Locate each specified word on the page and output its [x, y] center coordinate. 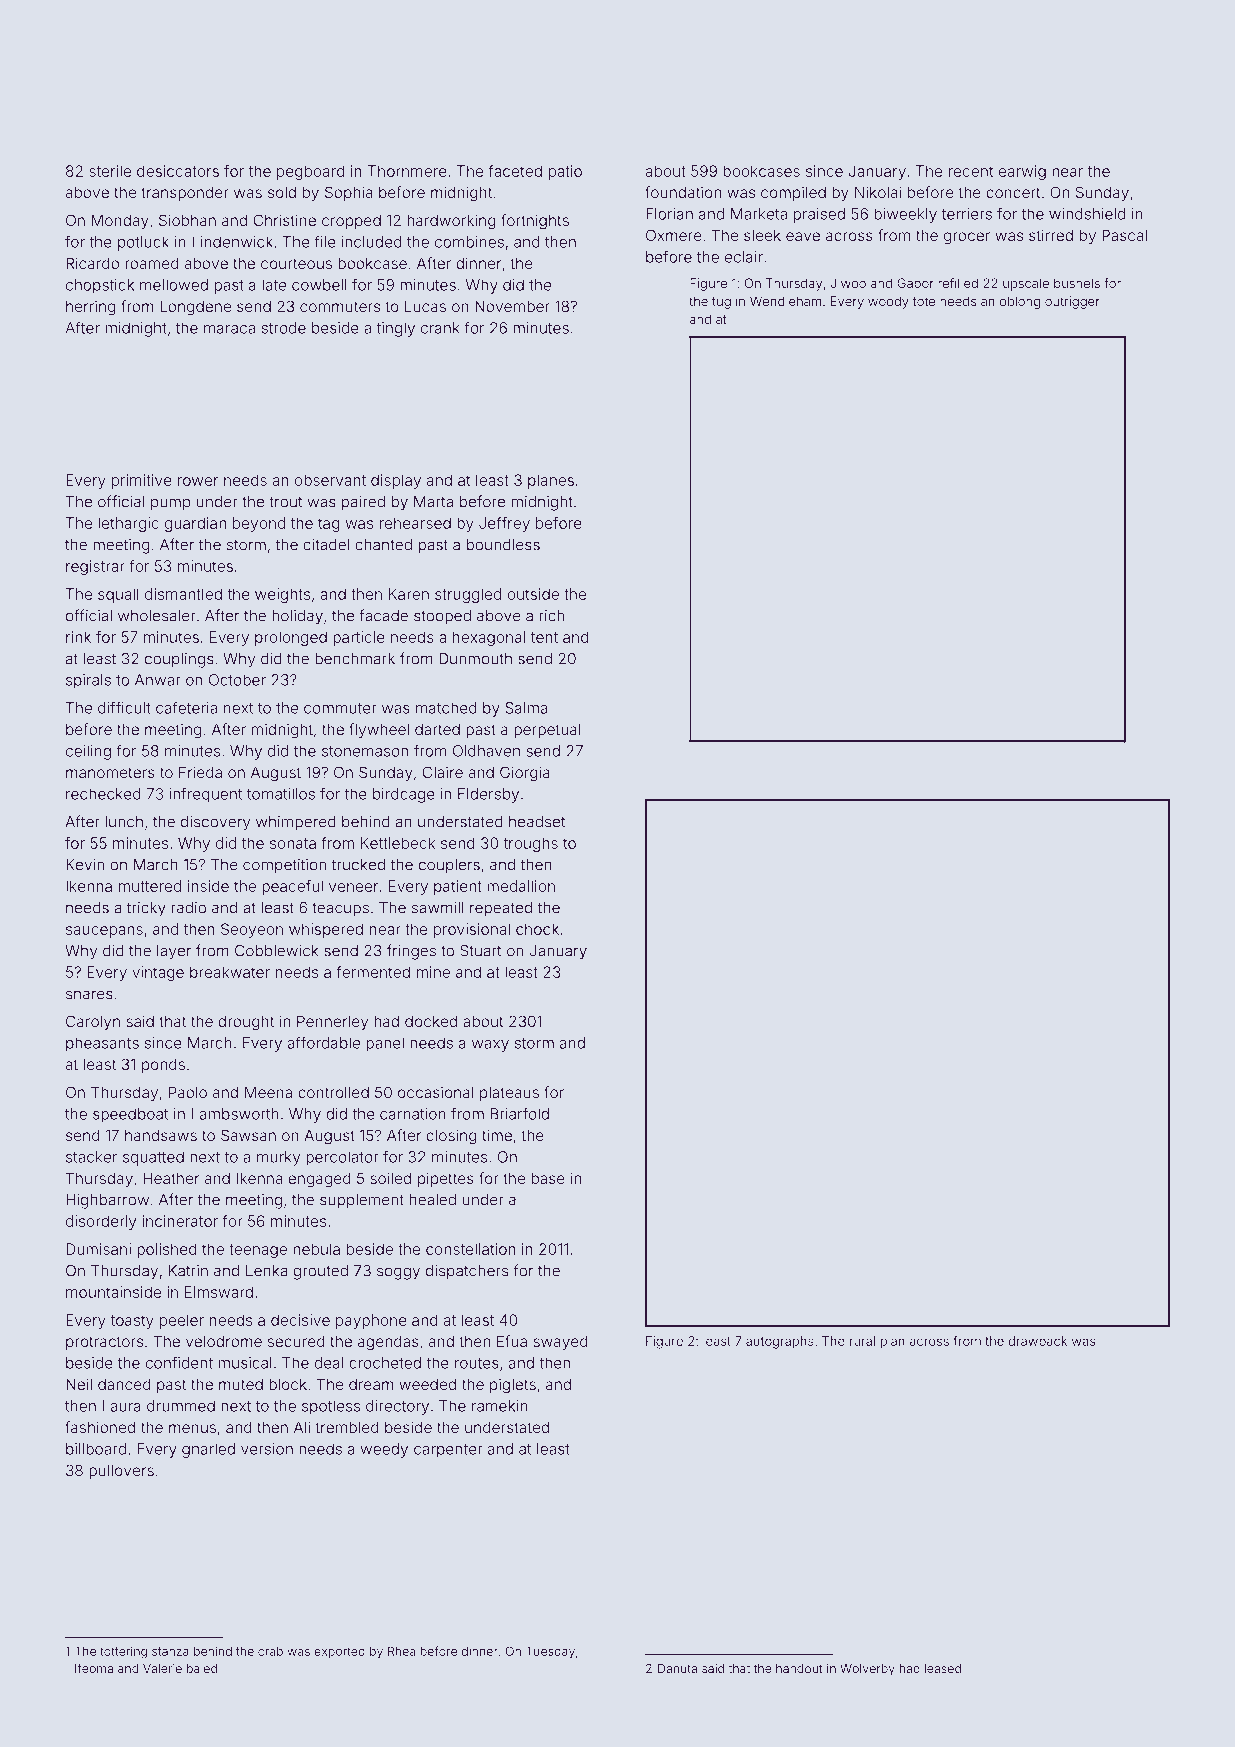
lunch [124, 822]
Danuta [677, 1668]
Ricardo [92, 263]
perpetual [547, 731]
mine [433, 972]
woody [888, 302]
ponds [163, 1066]
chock [537, 929]
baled [202, 1668]
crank [440, 328]
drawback [1037, 1341]
